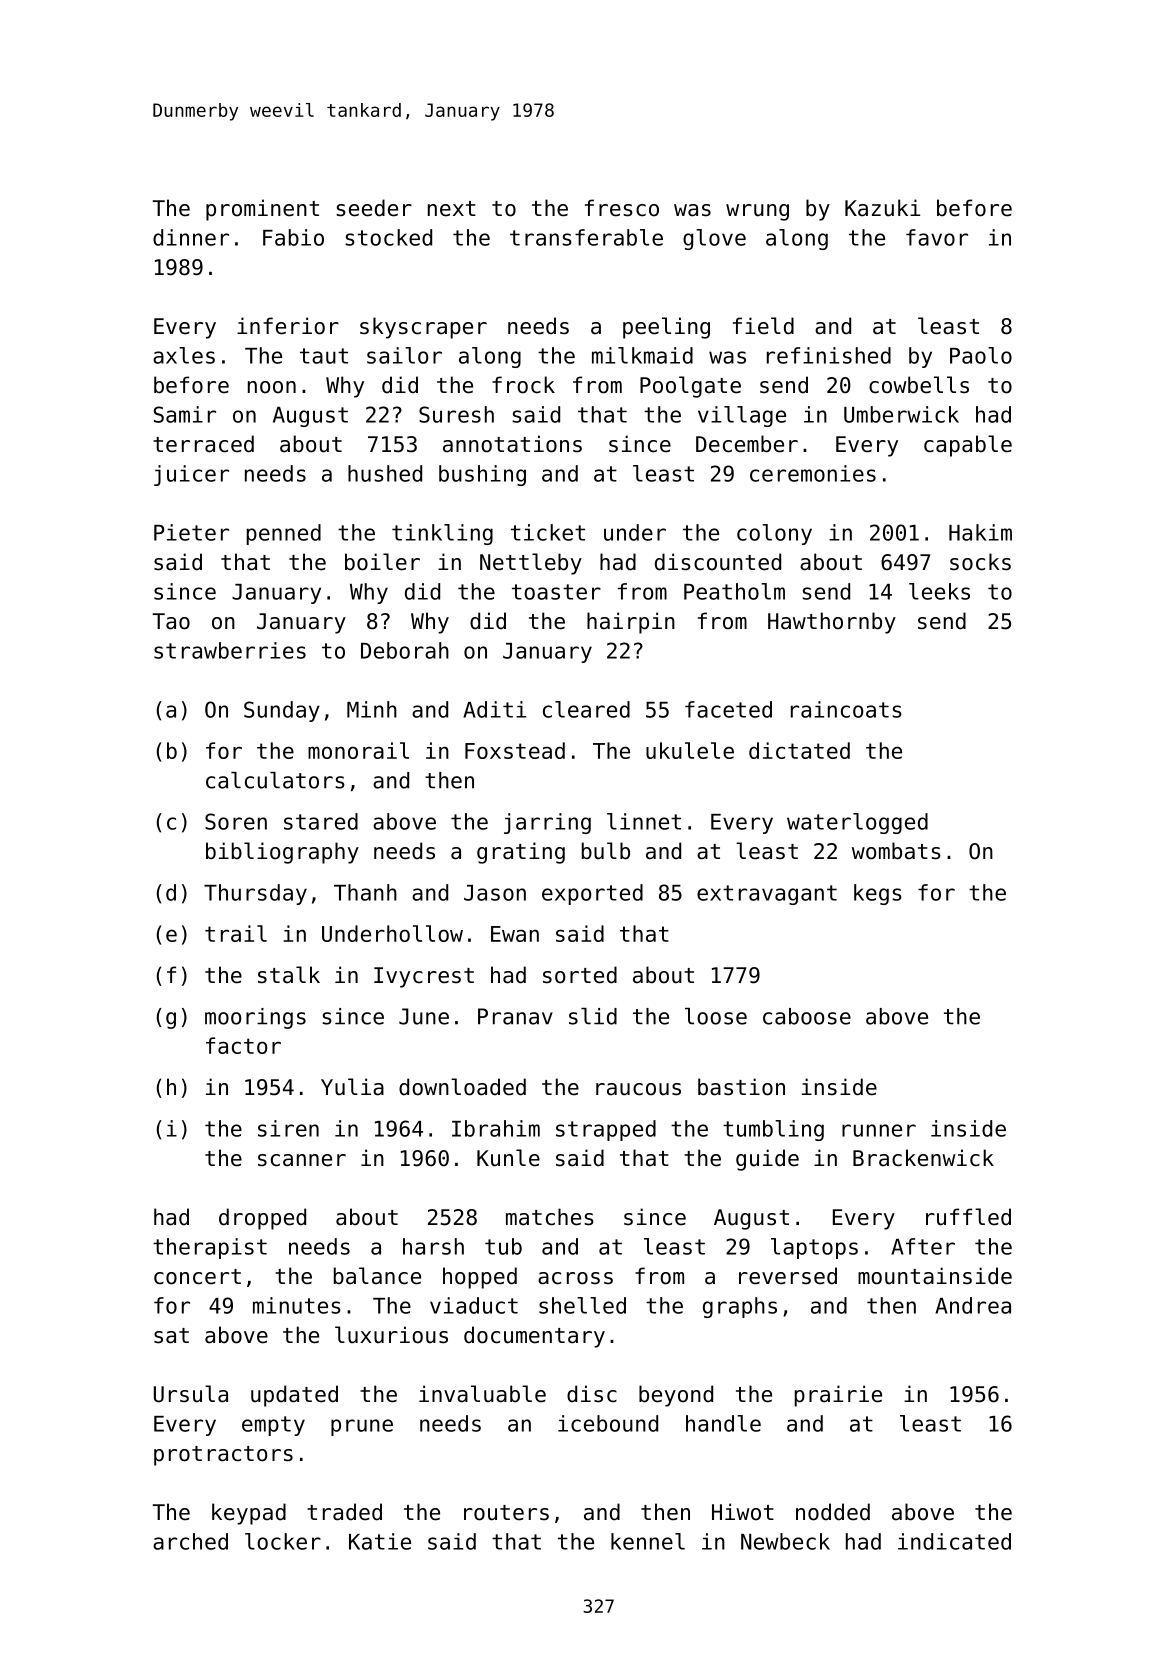 This screenshot has width=1165, height=1654. What do you see at coordinates (878, 894) in the screenshot?
I see `kegs` at bounding box center [878, 894].
